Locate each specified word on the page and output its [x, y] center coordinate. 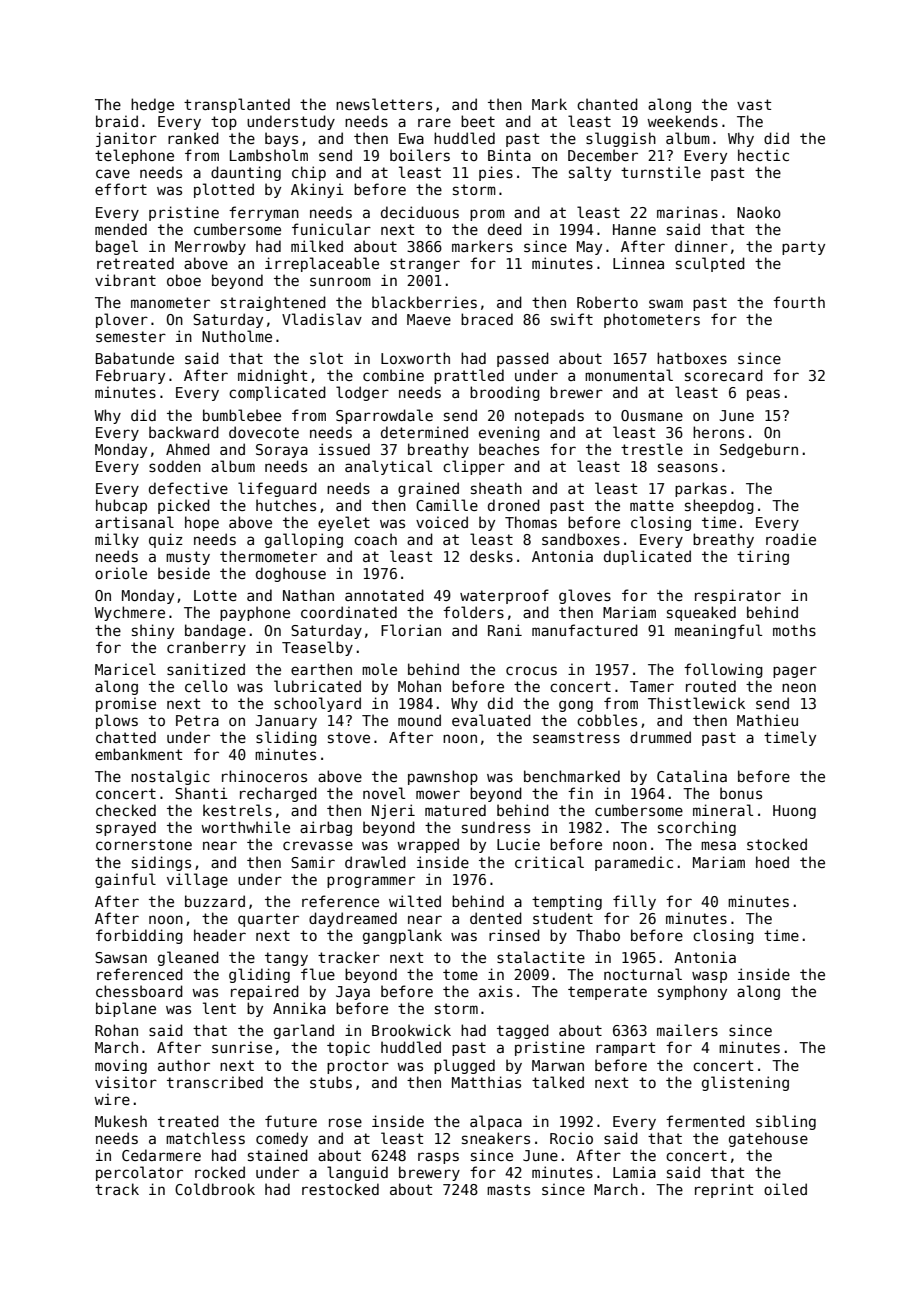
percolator [139, 1173]
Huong [794, 812]
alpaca [496, 1122]
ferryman [264, 213]
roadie [791, 539]
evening [509, 433]
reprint [724, 1190]
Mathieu [767, 720]
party [803, 248]
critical [549, 862]
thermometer [268, 556]
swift [572, 319]
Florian [411, 630]
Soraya [282, 451]
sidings [161, 863]
